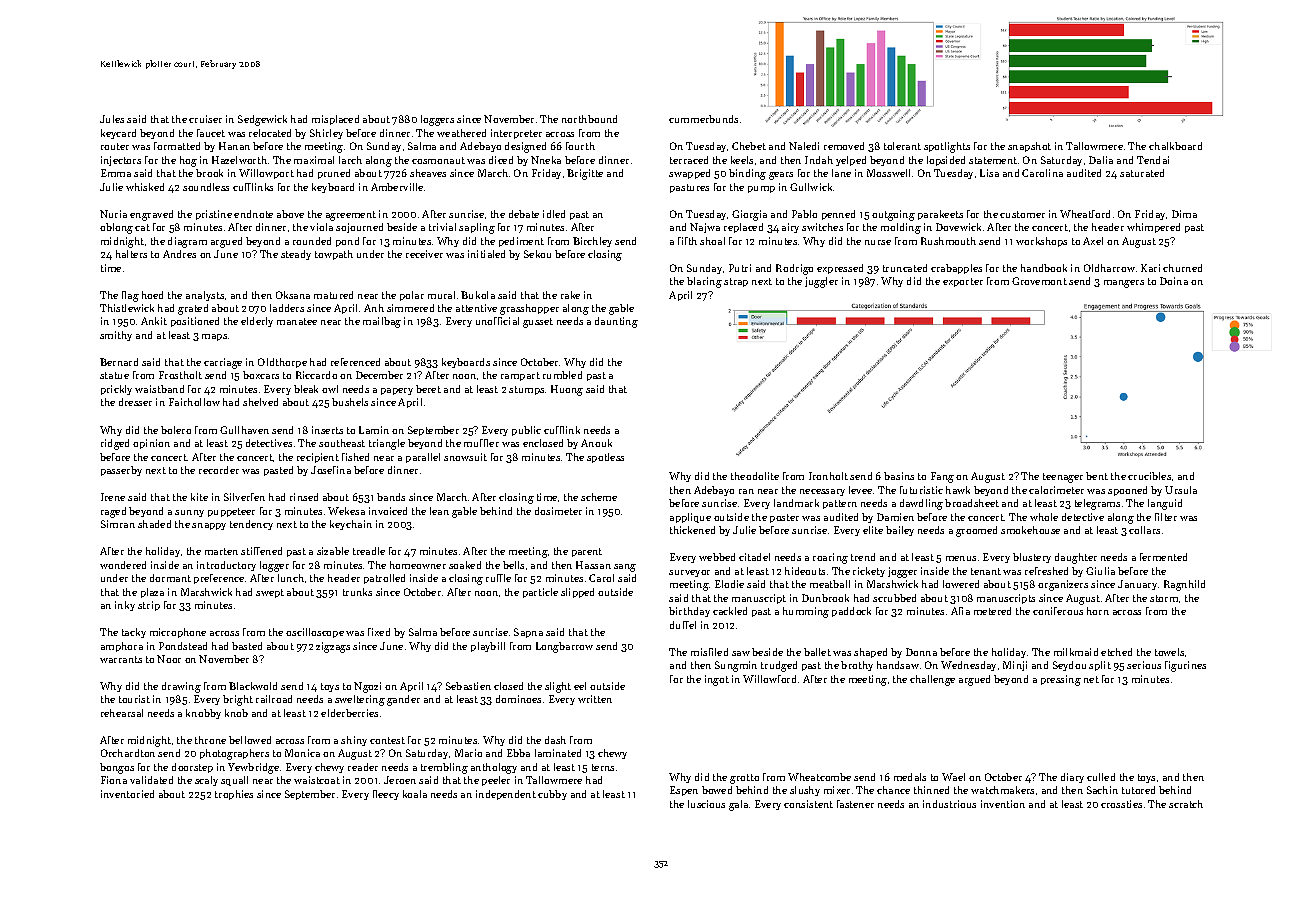 This document has height=924, width=1308. What do you see at coordinates (524, 214) in the document?
I see `debate` at bounding box center [524, 214].
